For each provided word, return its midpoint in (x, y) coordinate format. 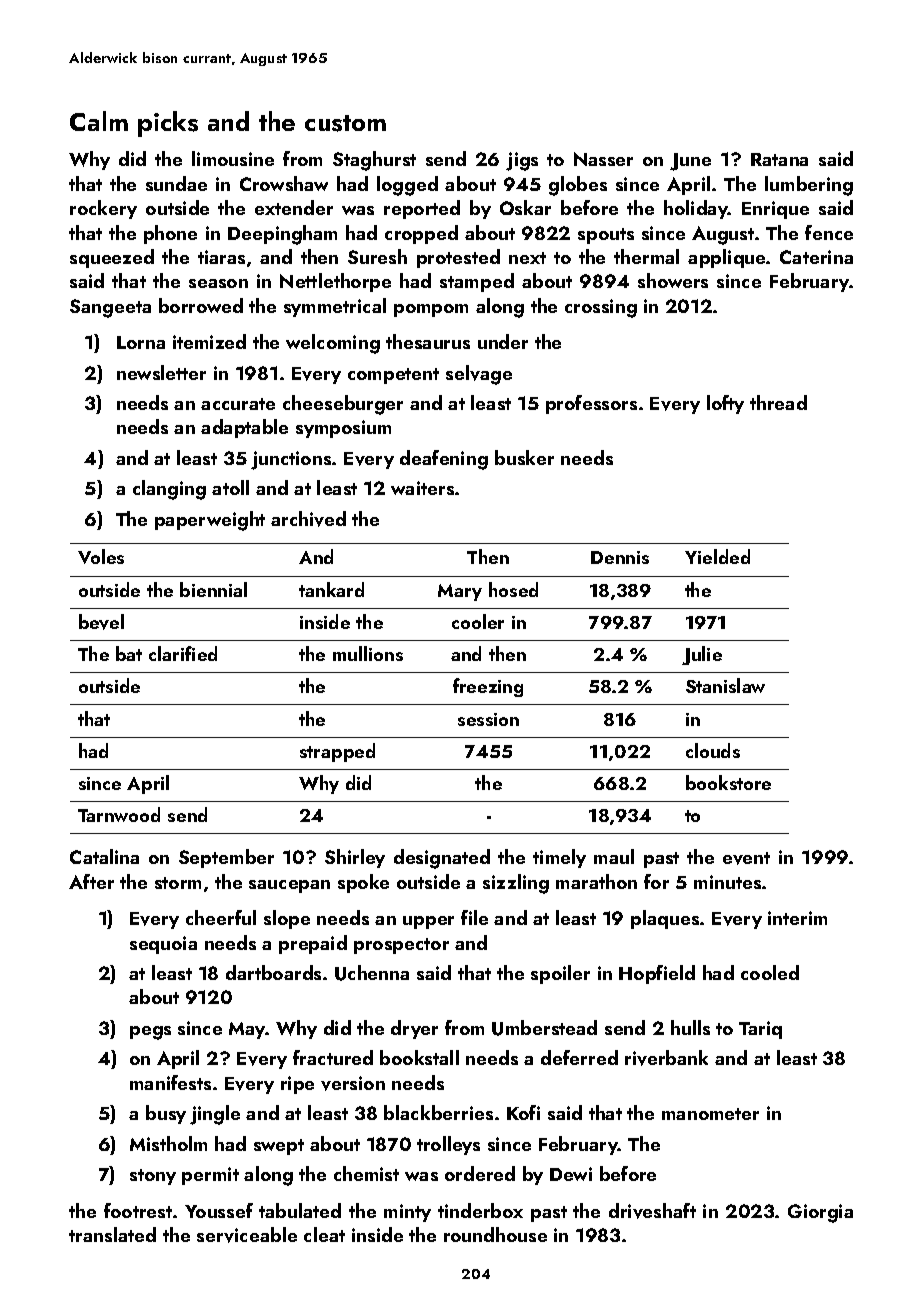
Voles (101, 556)
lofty (725, 404)
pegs (150, 1033)
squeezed (112, 258)
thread (778, 402)
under (503, 341)
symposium (343, 429)
